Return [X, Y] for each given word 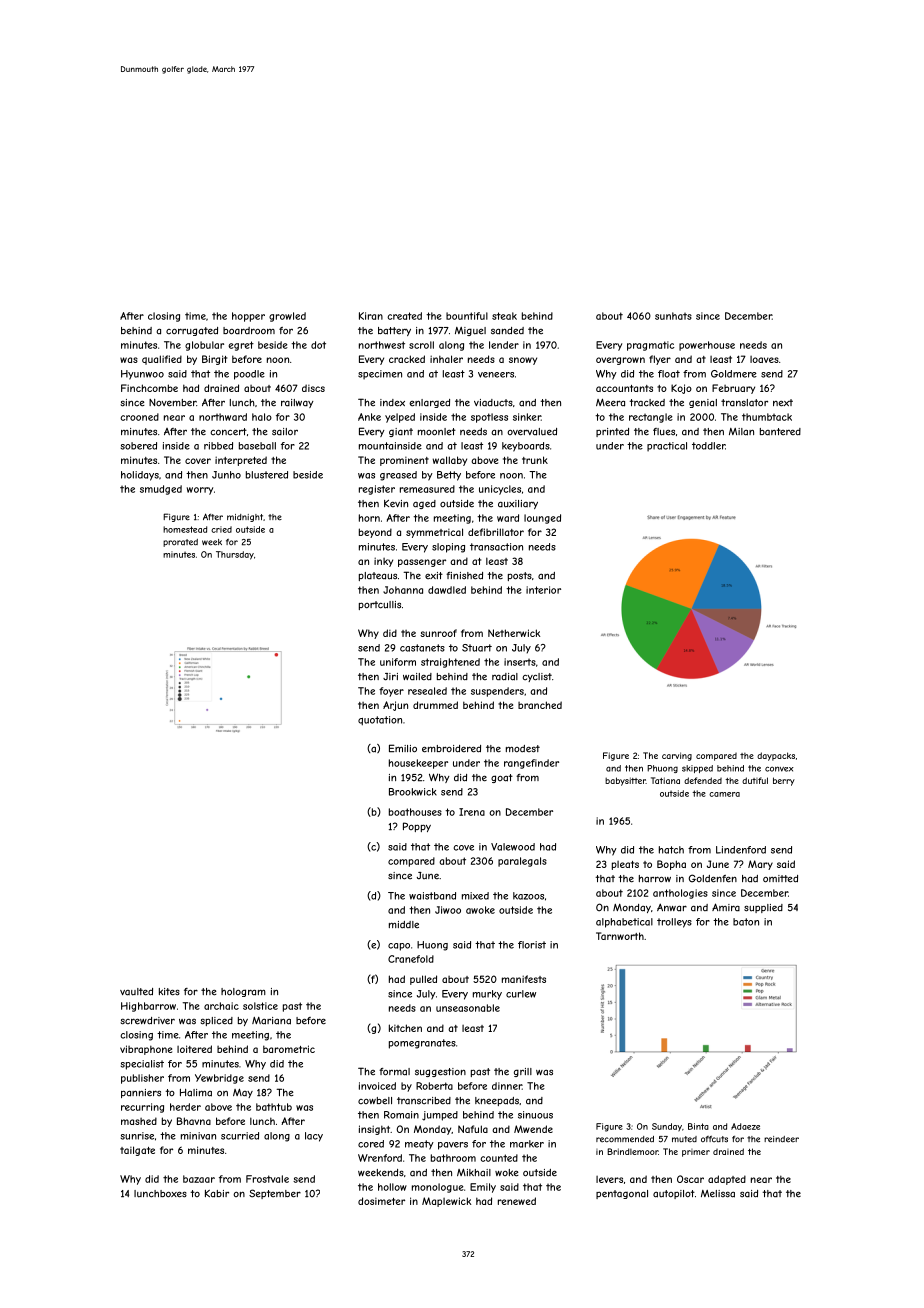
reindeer [781, 1139]
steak [504, 316]
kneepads [497, 1101]
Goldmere [734, 374]
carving [677, 756]
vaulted [136, 992]
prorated [180, 543]
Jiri [390, 677]
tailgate [137, 1151]
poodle [249, 375]
